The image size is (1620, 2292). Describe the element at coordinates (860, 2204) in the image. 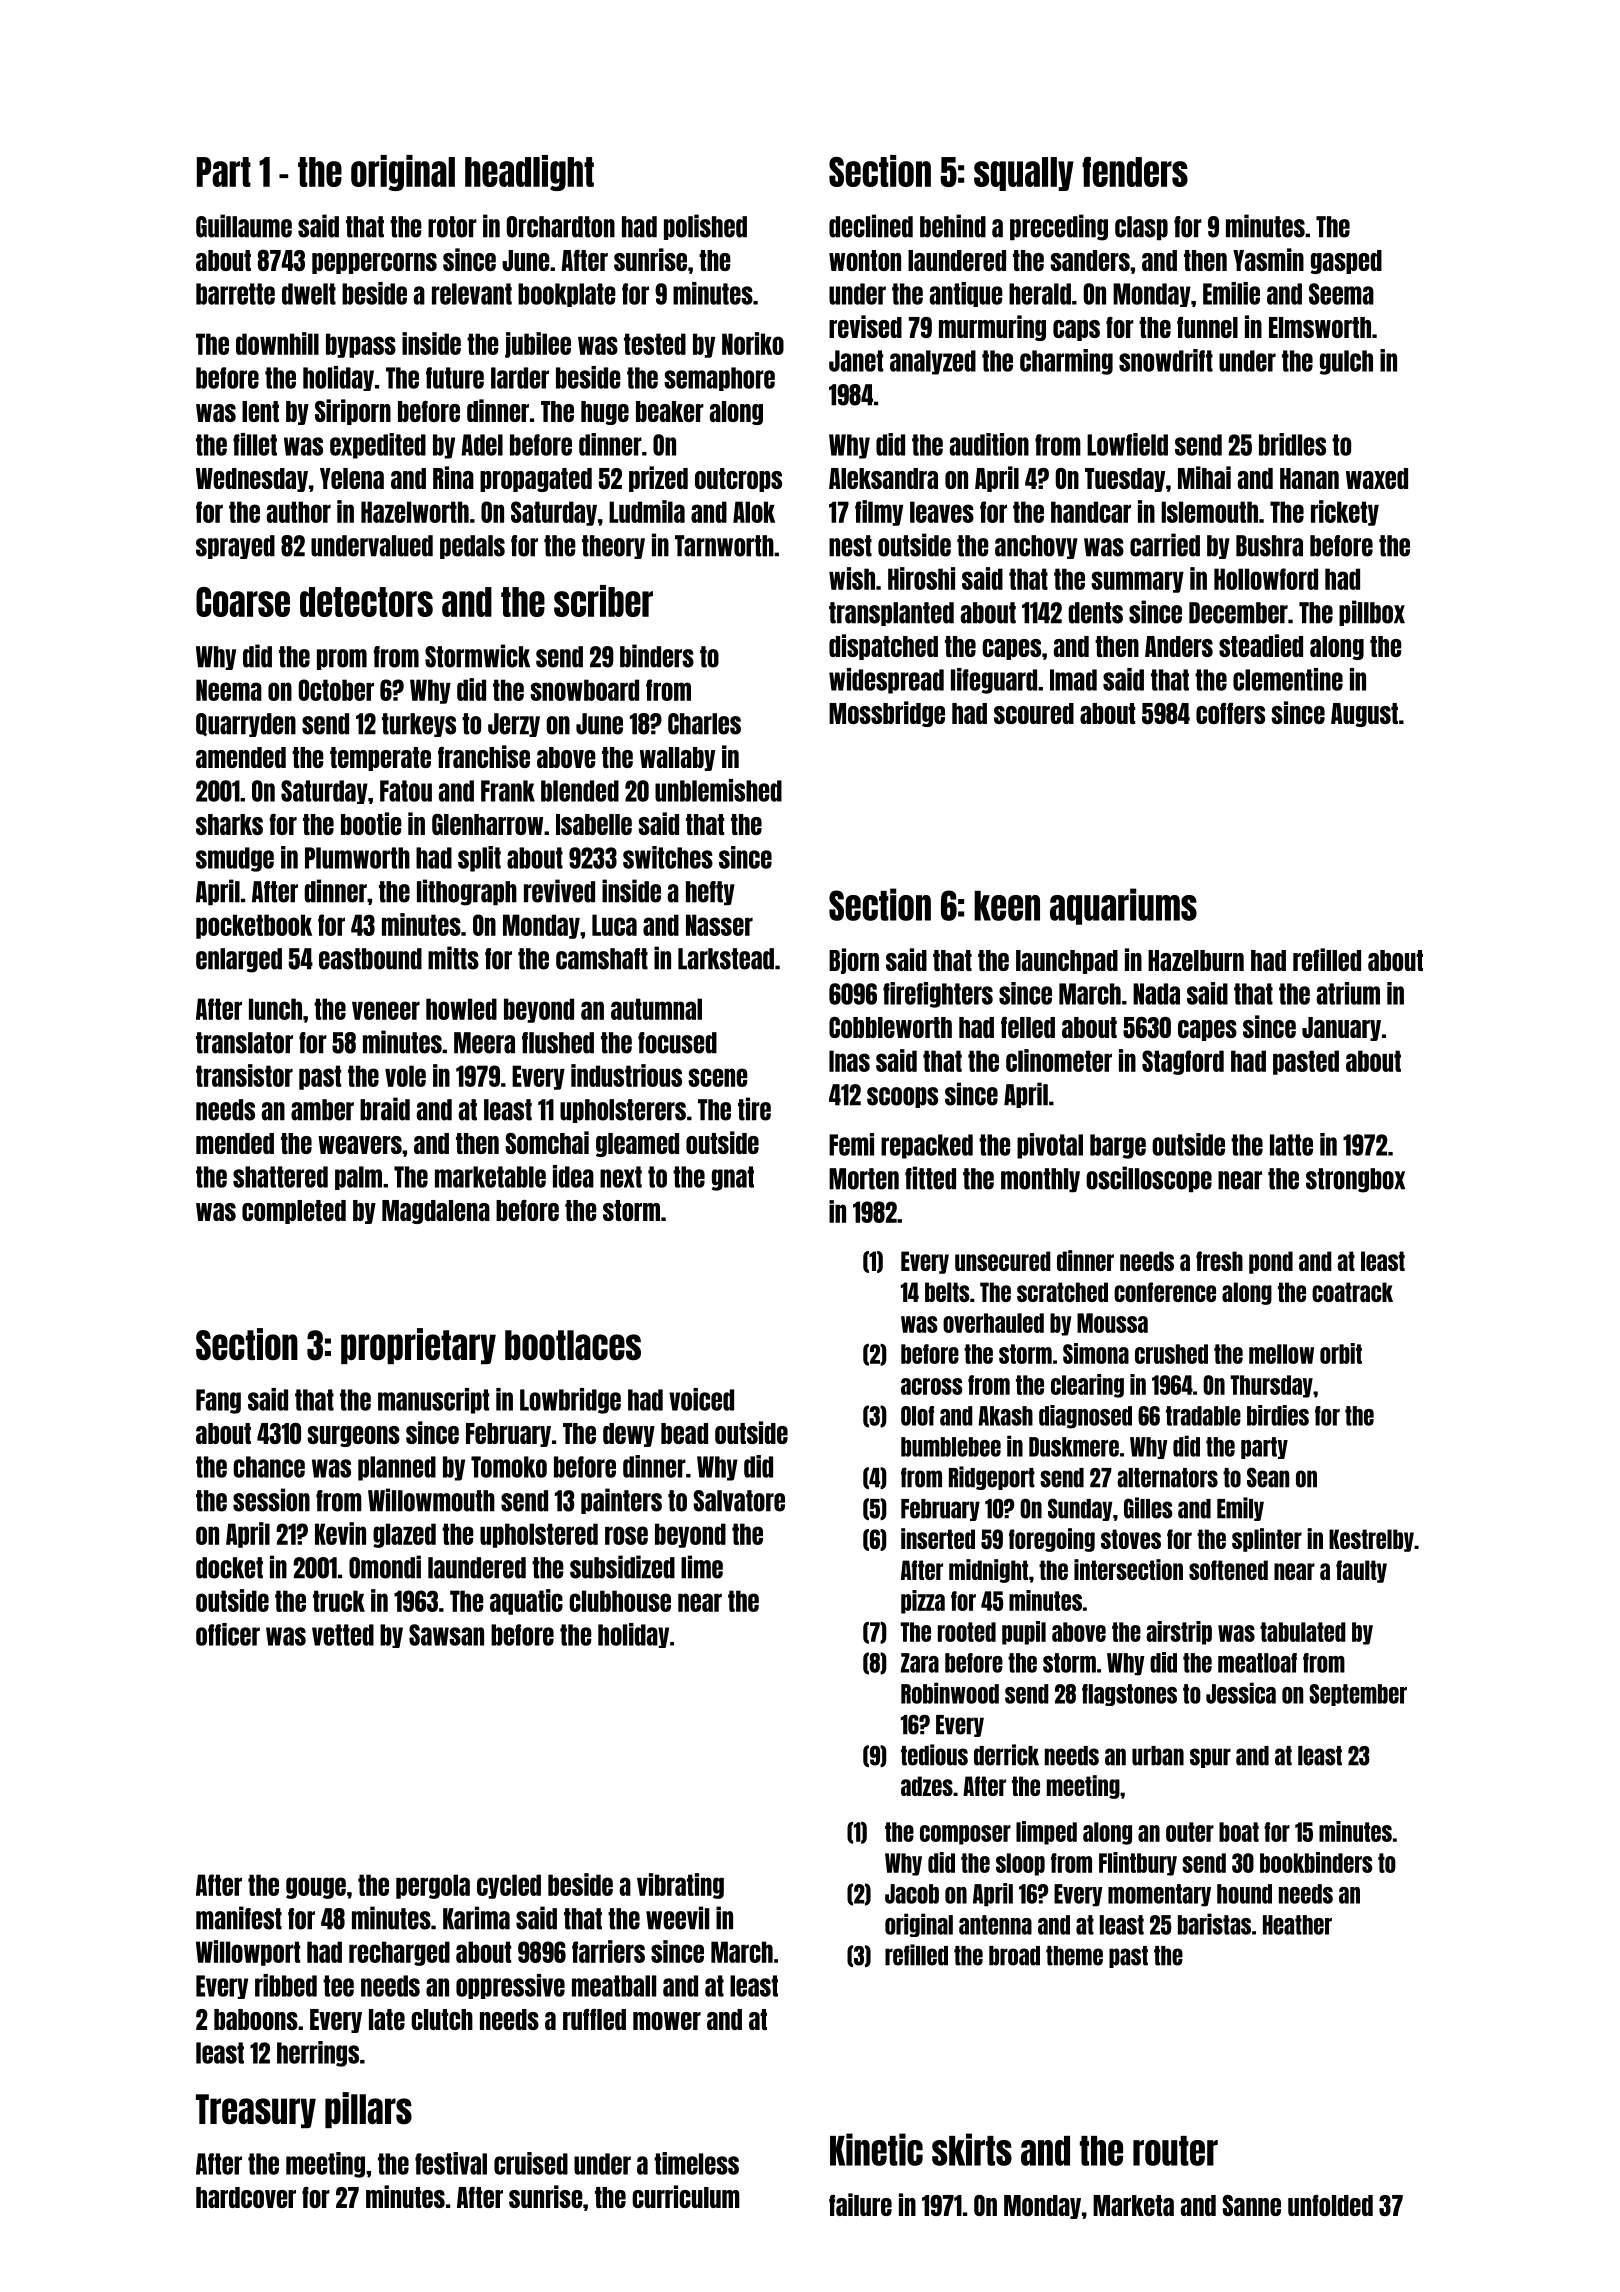

I see `failure` at that location.
